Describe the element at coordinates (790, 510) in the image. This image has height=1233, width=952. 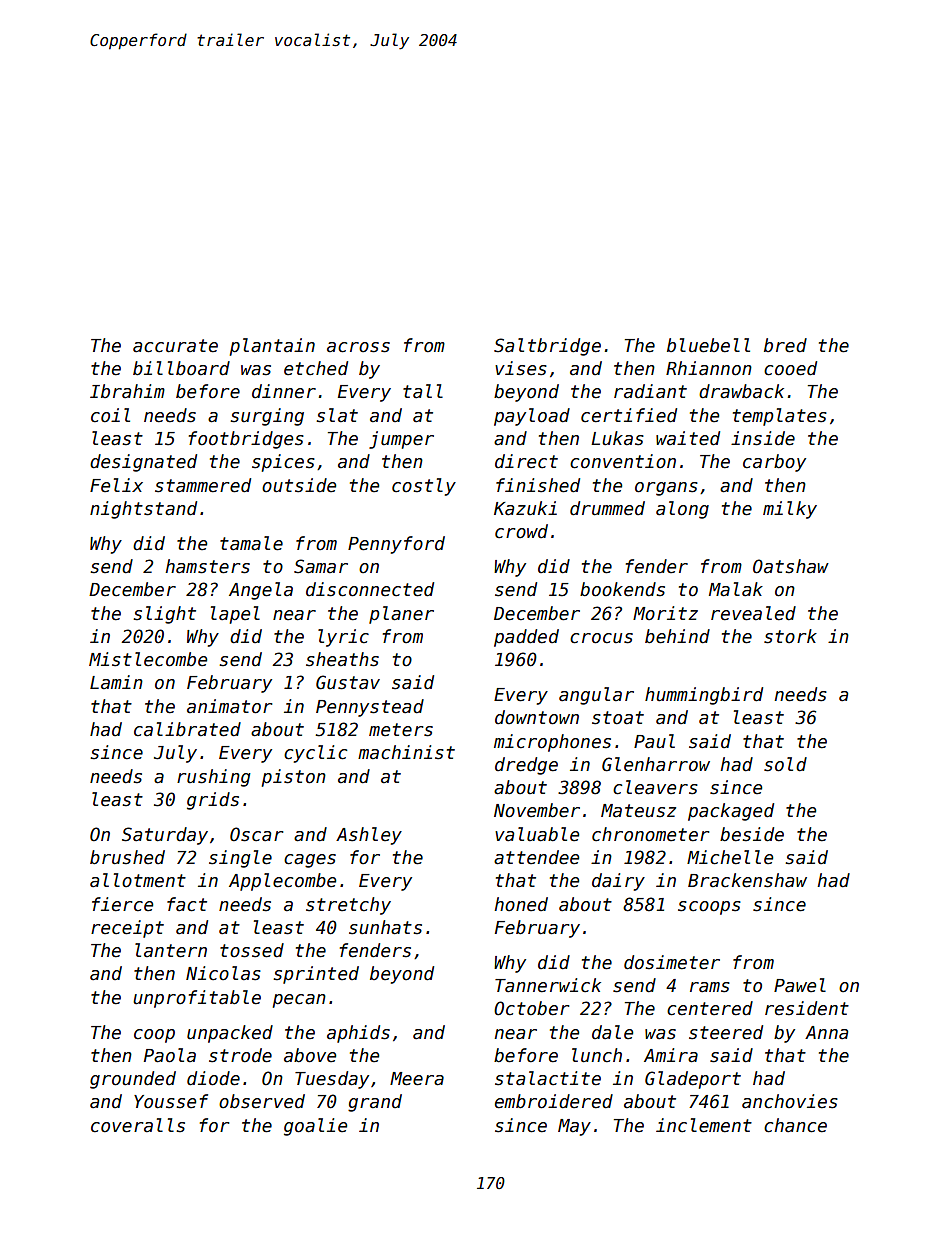
I see `milky` at that location.
